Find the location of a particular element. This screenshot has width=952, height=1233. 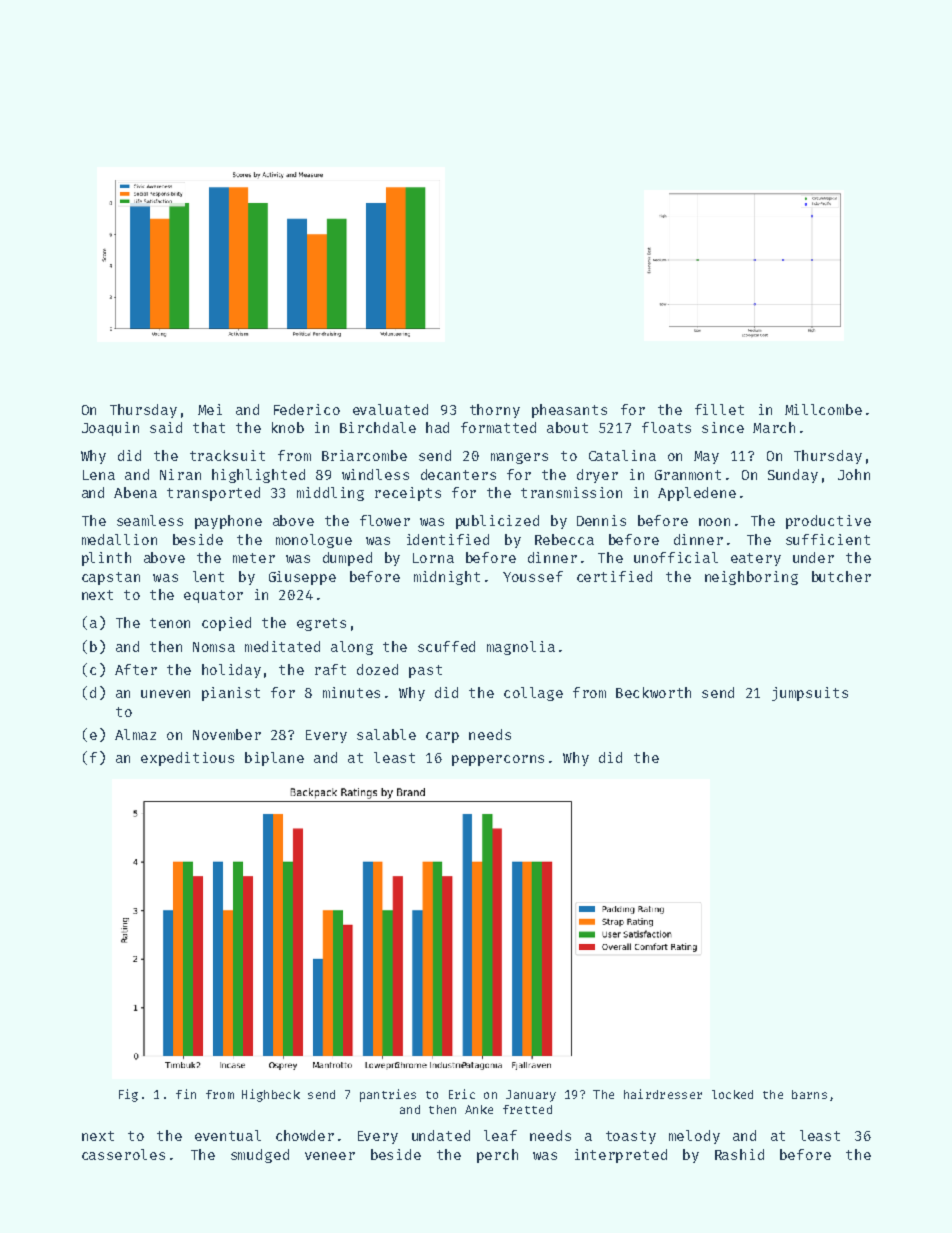

casseroles is located at coordinates (123, 1154).
